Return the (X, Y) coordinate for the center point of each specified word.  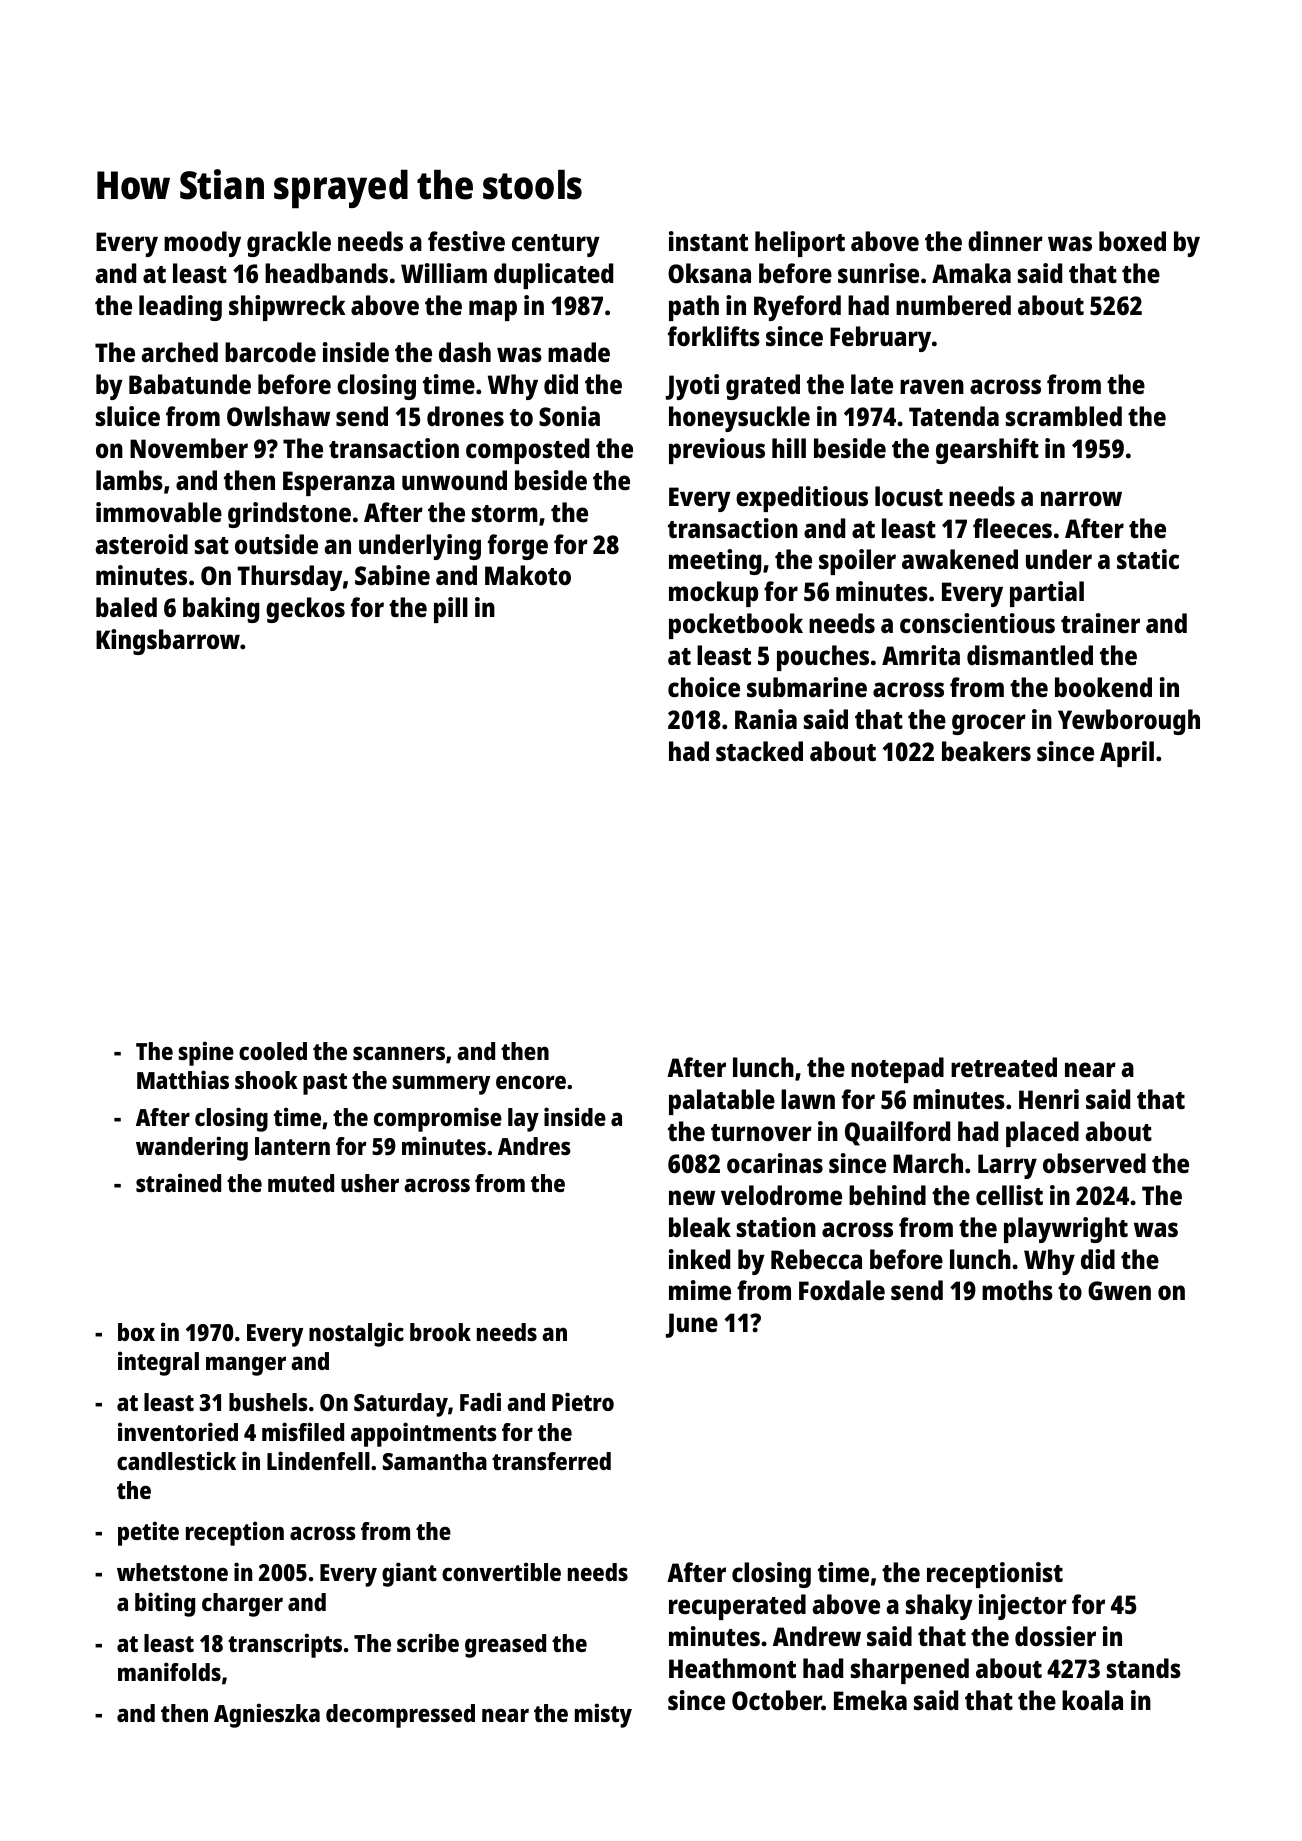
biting (165, 1604)
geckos (305, 610)
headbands (326, 273)
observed (1094, 1163)
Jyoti (692, 387)
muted (301, 1183)
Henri (1049, 1099)
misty (603, 1715)
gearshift (987, 451)
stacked (759, 751)
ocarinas (775, 1163)
